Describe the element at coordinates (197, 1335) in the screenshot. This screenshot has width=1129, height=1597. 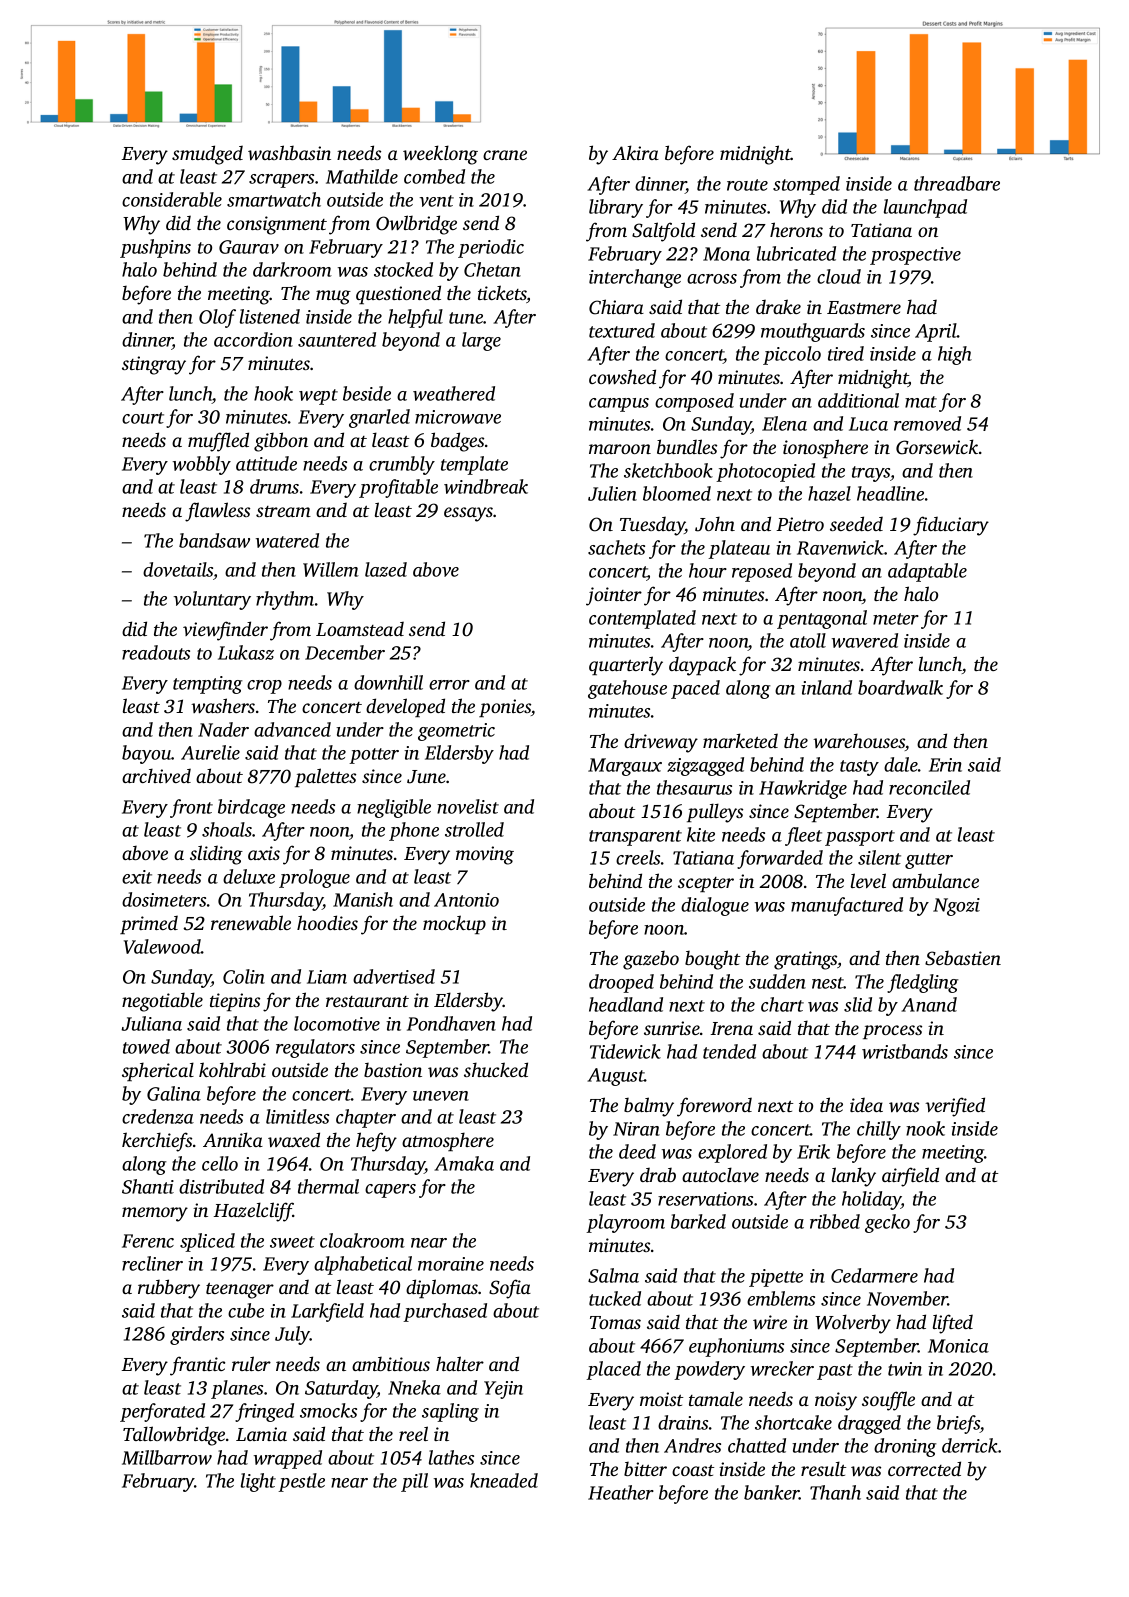
I see `girders` at that location.
